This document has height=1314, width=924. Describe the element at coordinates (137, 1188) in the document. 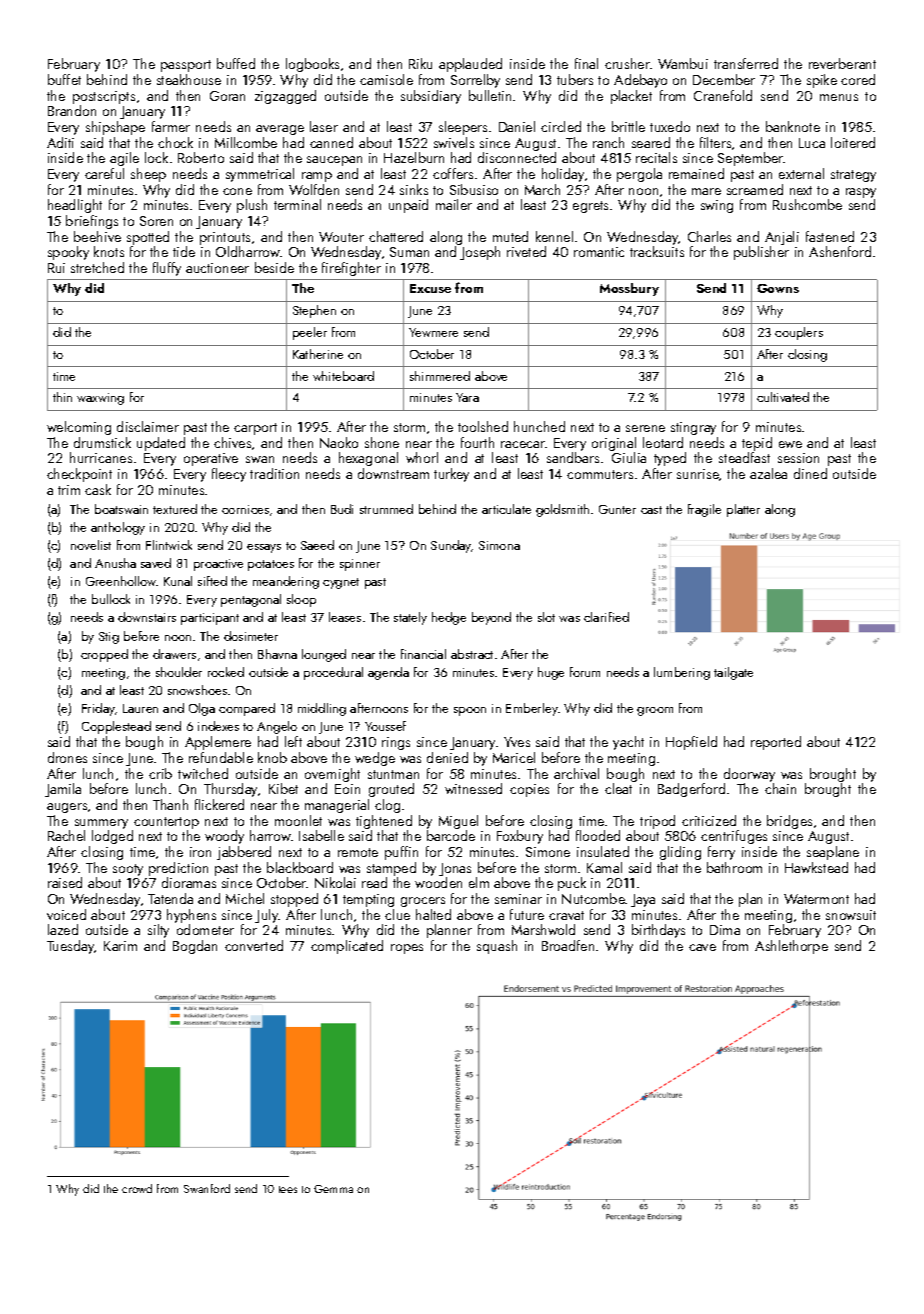

I see `crowd` at that location.
